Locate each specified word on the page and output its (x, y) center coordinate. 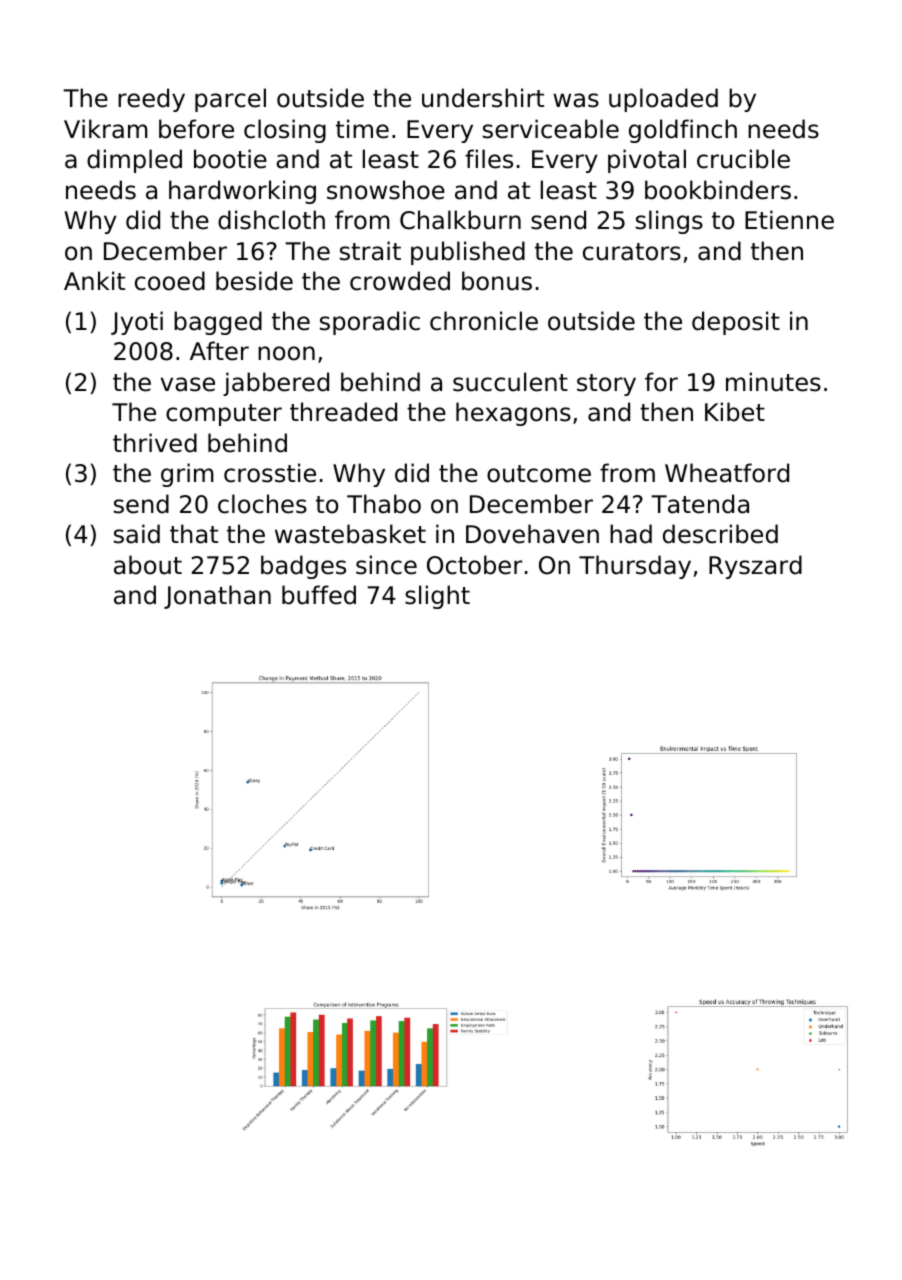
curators (632, 252)
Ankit (94, 280)
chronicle (484, 321)
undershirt (483, 98)
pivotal (647, 161)
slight (437, 597)
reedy (151, 100)
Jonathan (217, 597)
